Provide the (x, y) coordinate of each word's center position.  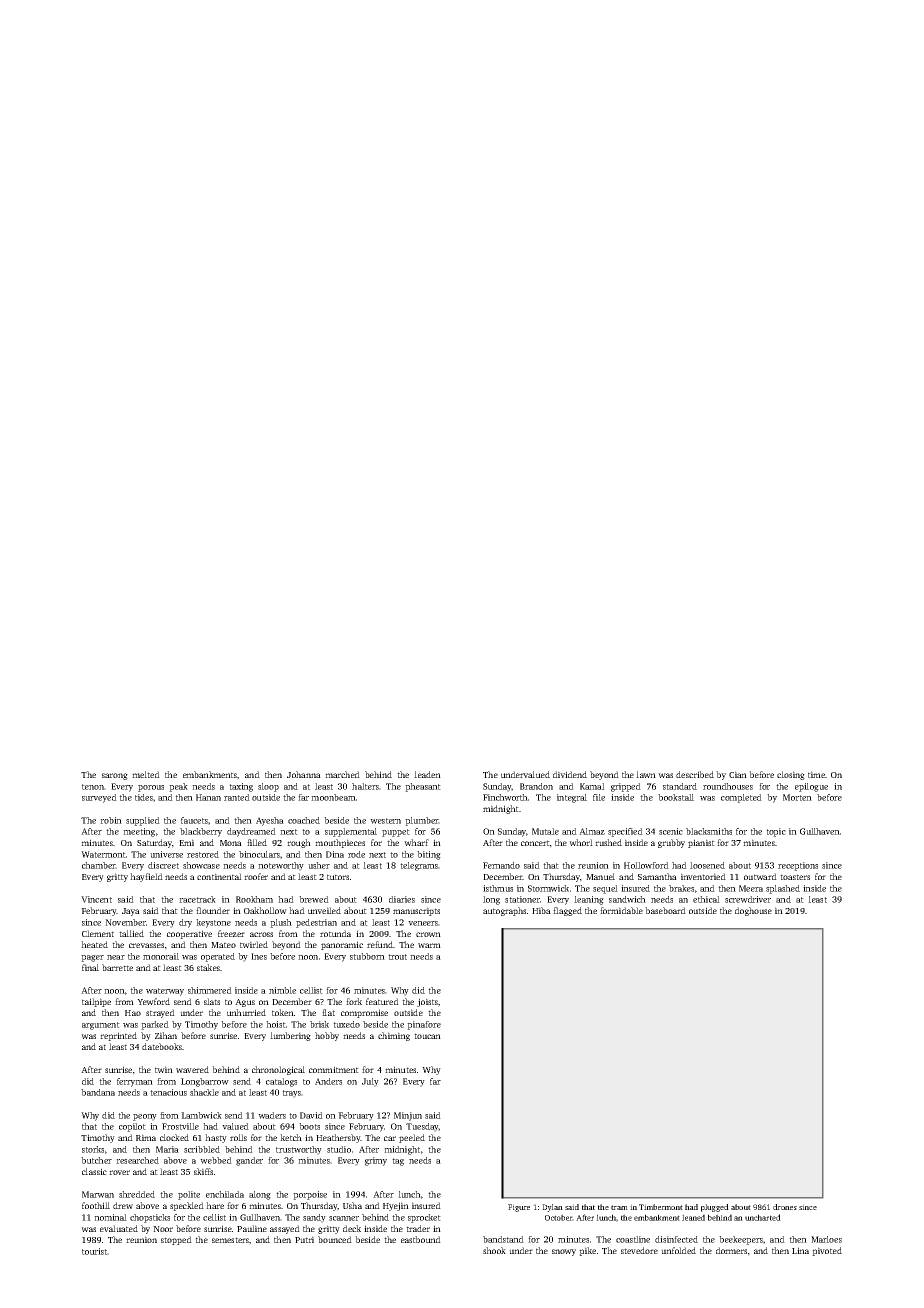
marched (342, 774)
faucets (194, 820)
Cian (738, 774)
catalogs (281, 1082)
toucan (427, 1036)
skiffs (203, 1171)
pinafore (424, 1025)
